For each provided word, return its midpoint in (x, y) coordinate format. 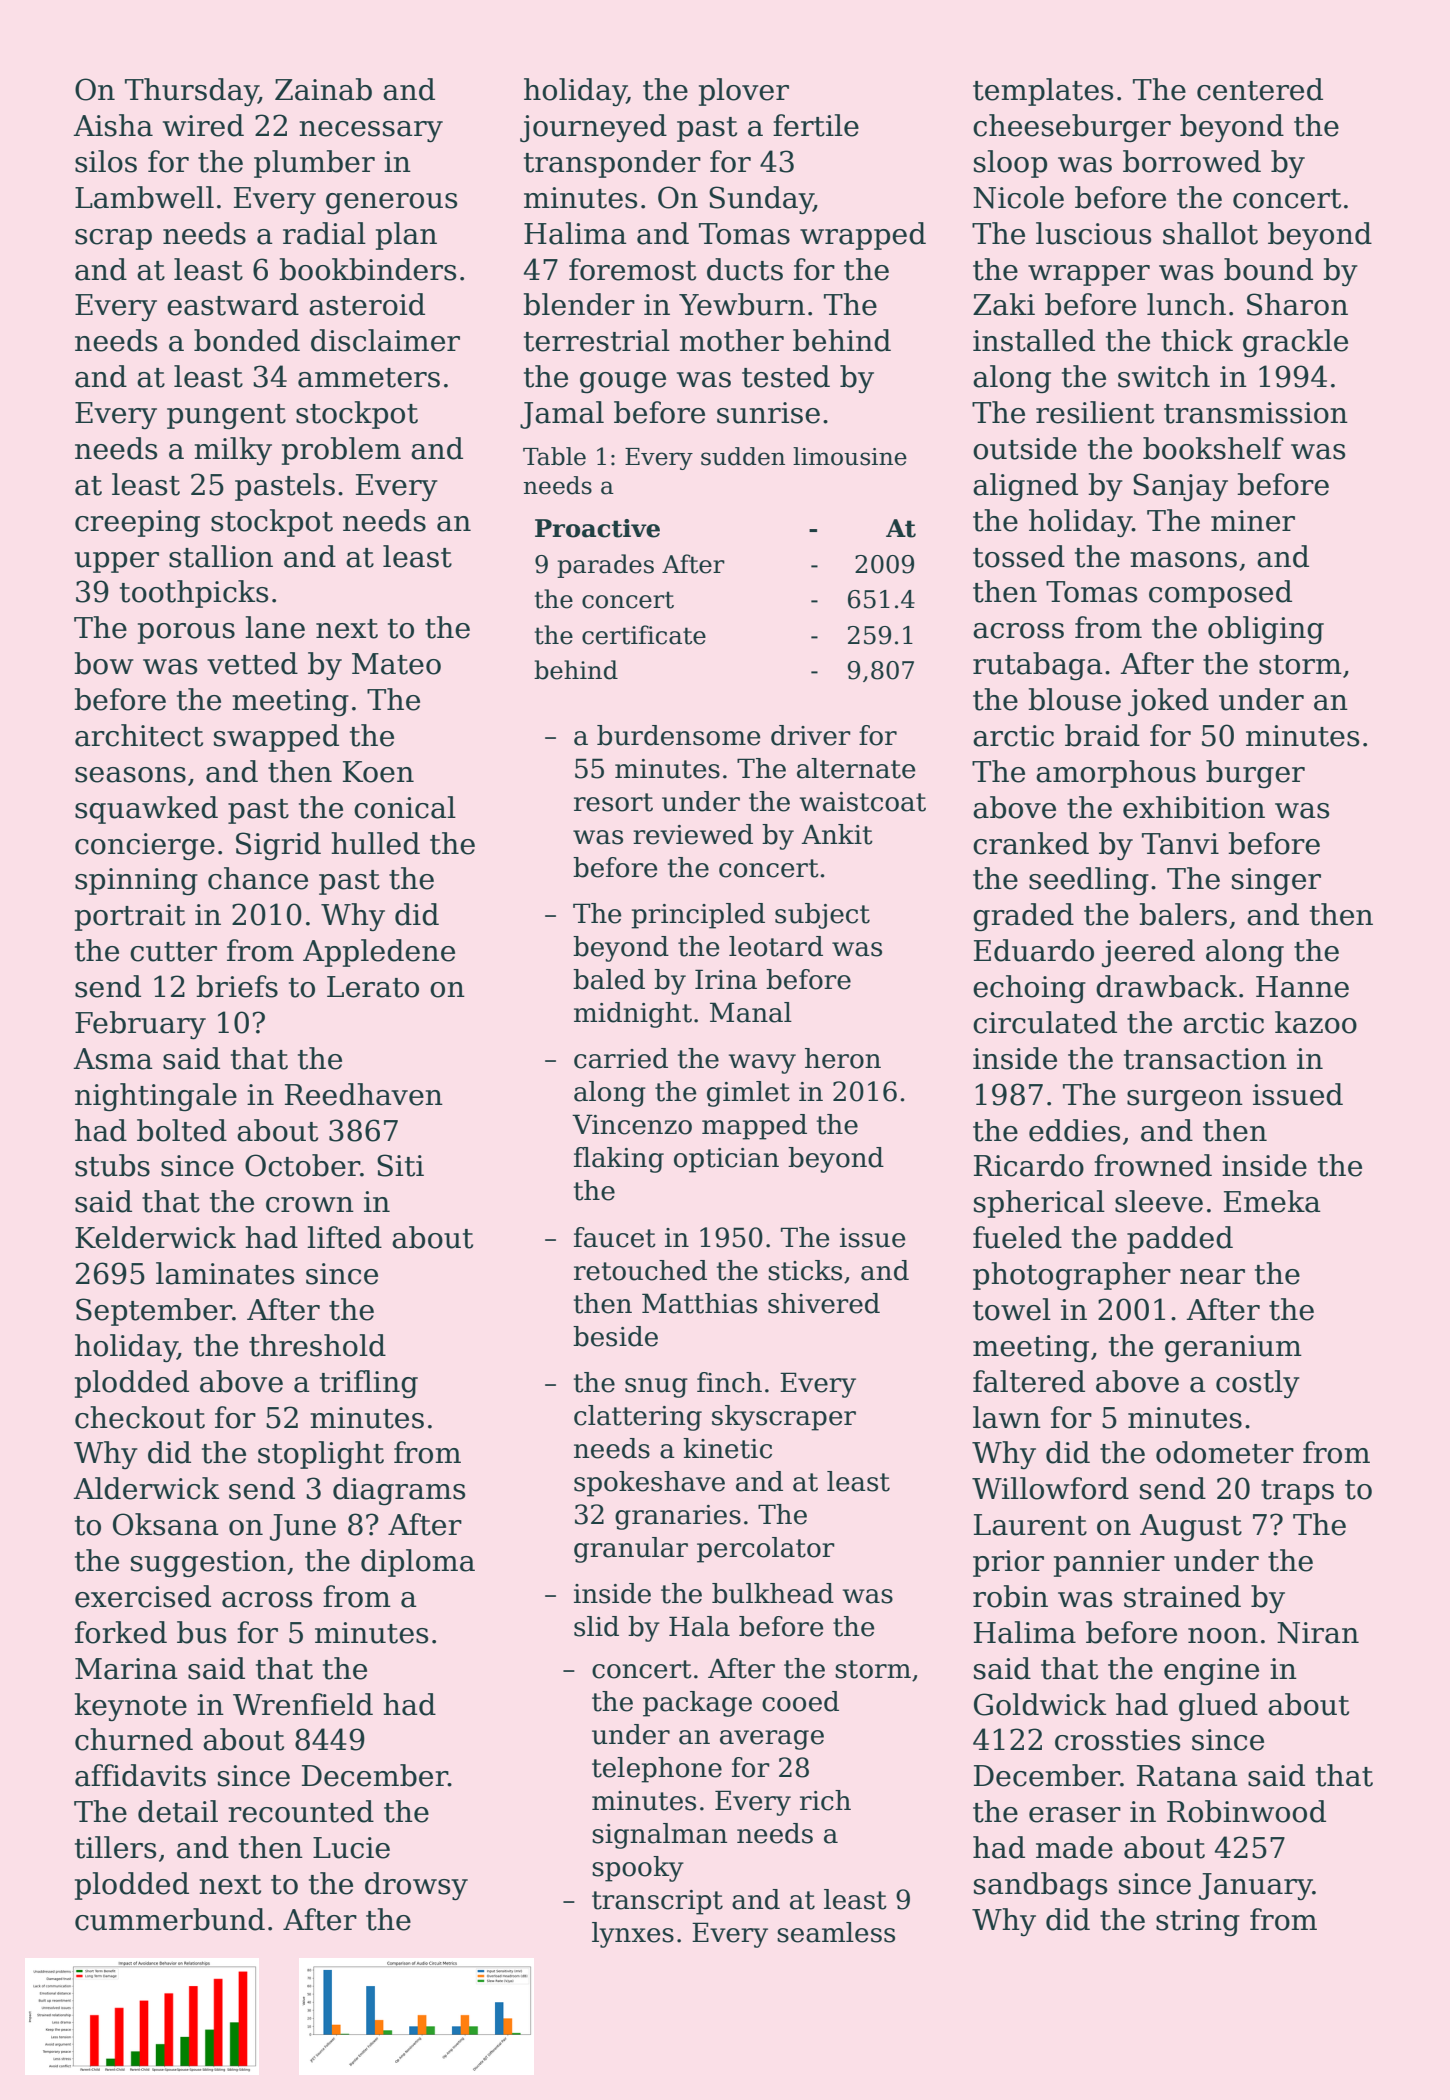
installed (1034, 340)
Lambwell (144, 197)
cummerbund (170, 1919)
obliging (1266, 630)
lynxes (633, 1935)
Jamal (562, 415)
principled (698, 916)
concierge (145, 847)
